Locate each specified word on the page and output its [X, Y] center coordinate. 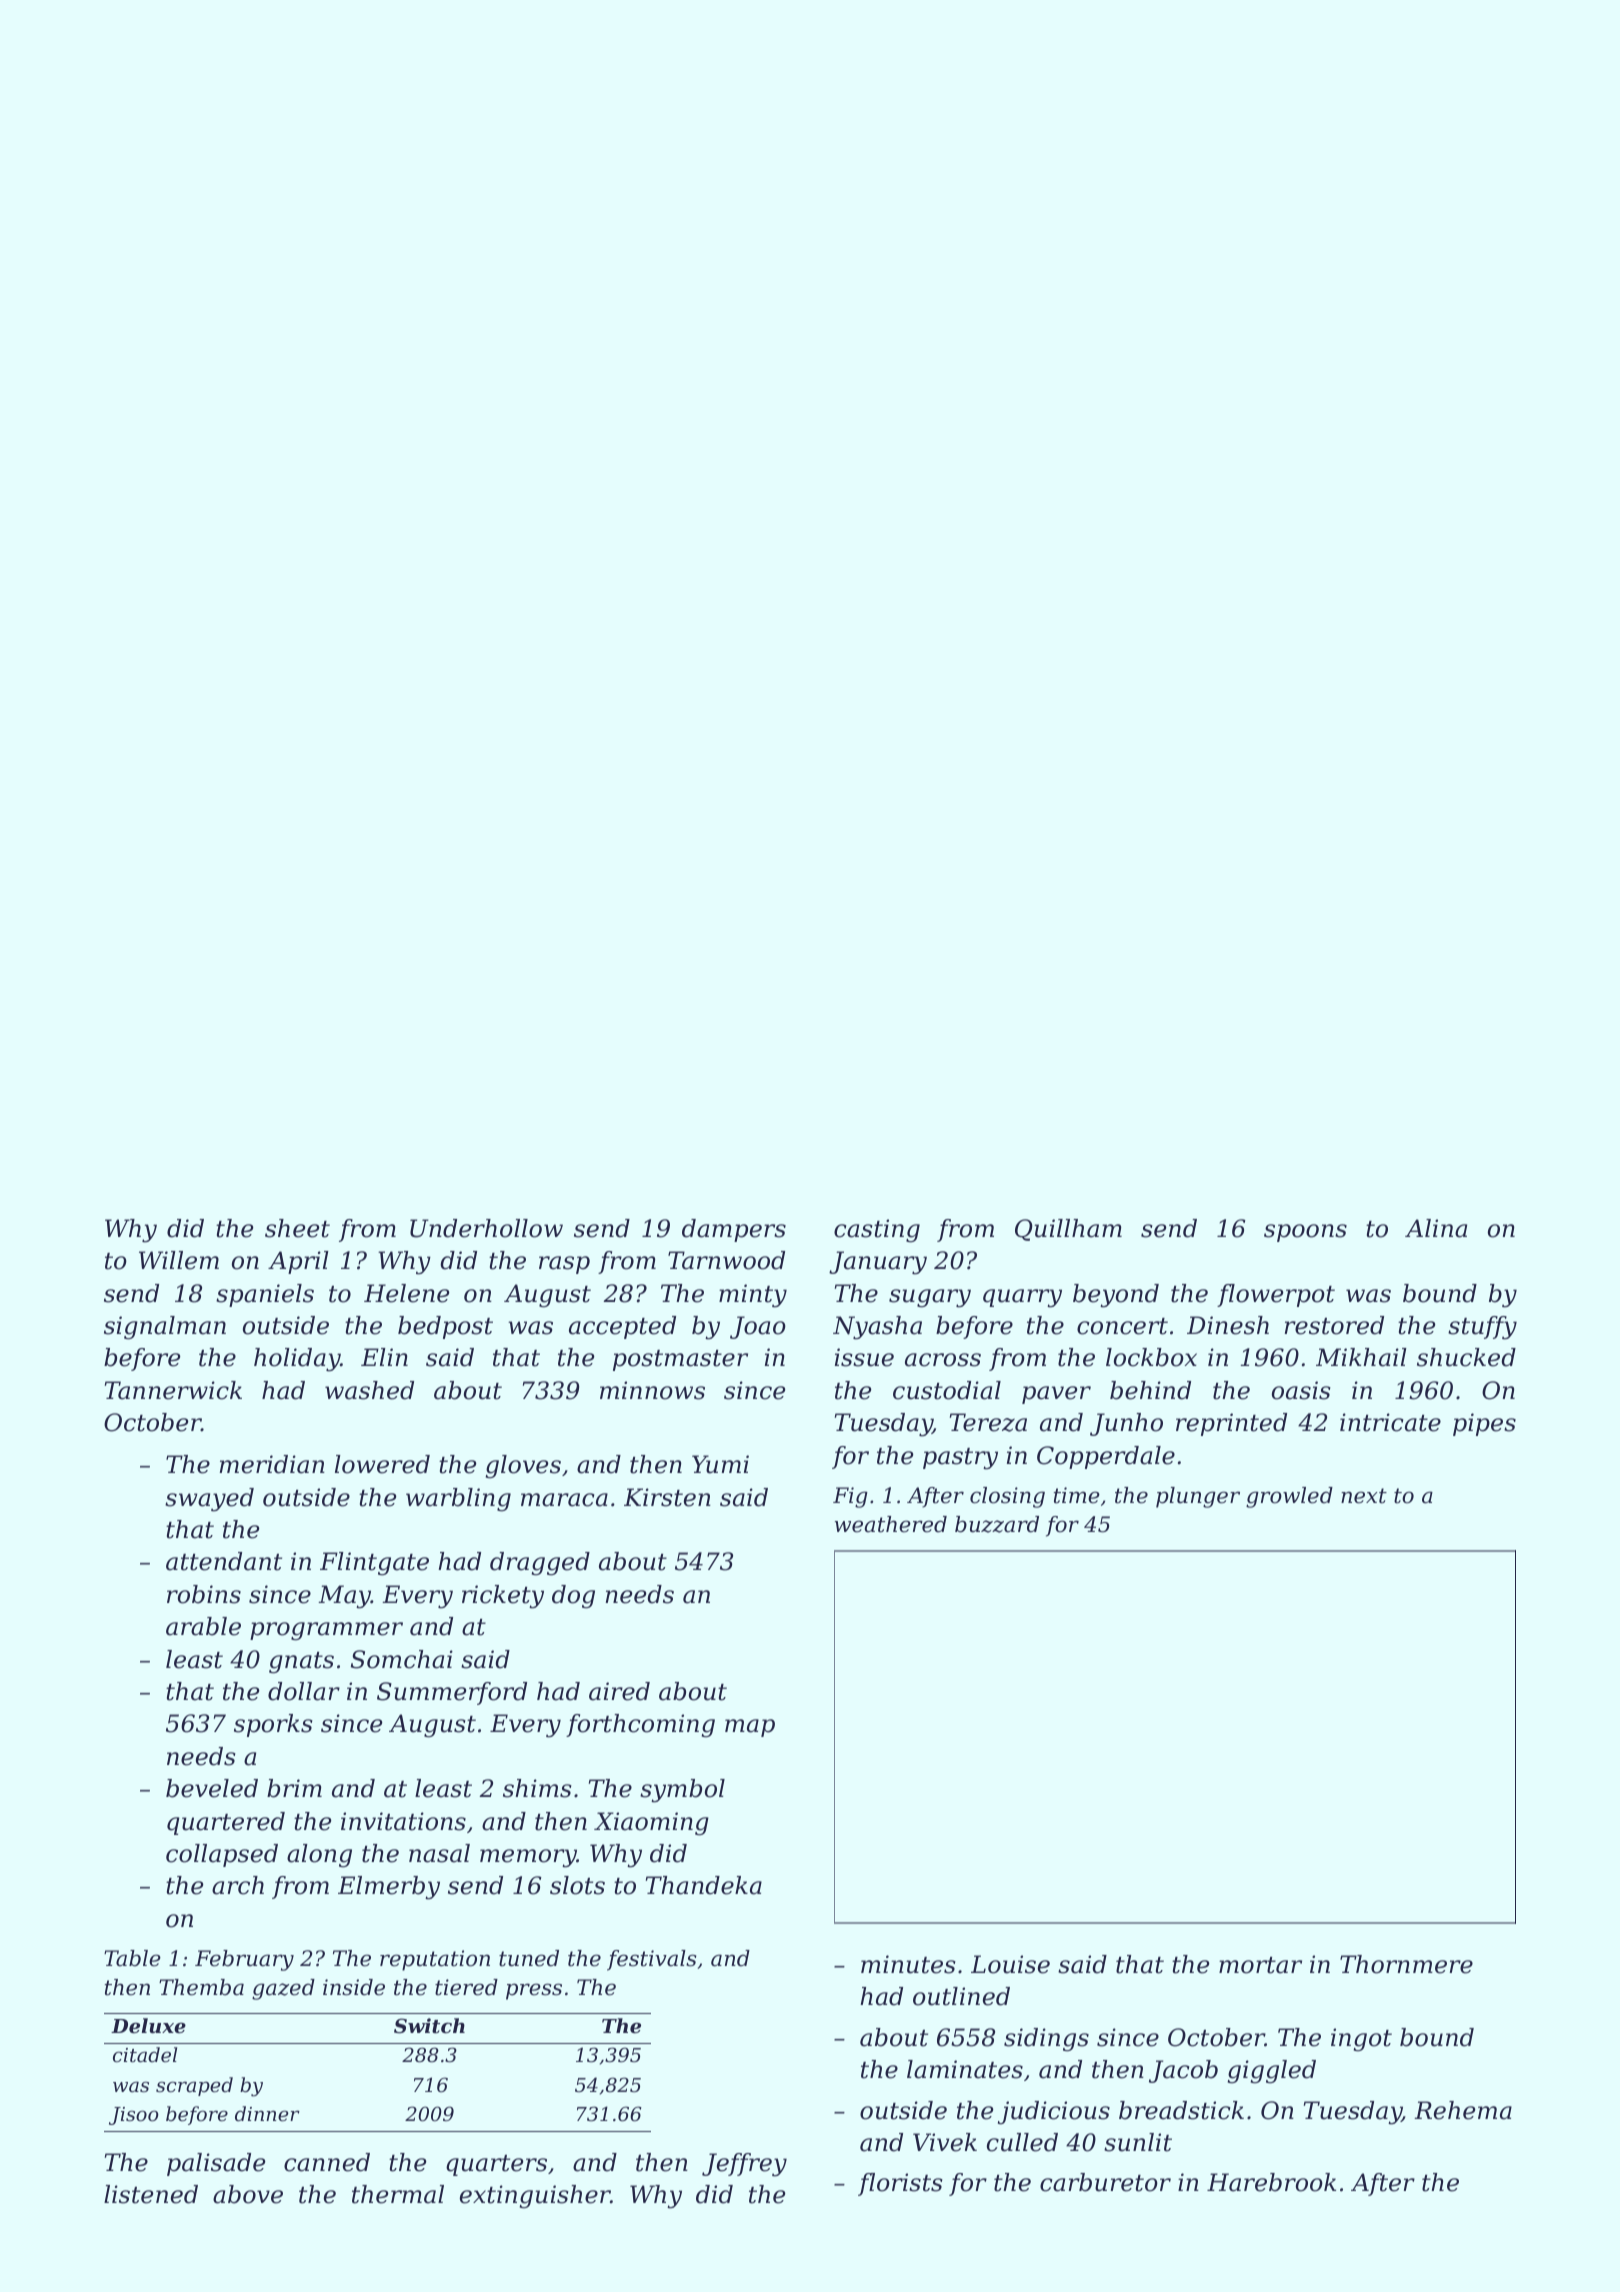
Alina [1436, 1228]
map [750, 1728]
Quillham [1068, 1230]
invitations [403, 1821]
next [1364, 1496]
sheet [297, 1228]
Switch [429, 2026]
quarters [496, 2165]
